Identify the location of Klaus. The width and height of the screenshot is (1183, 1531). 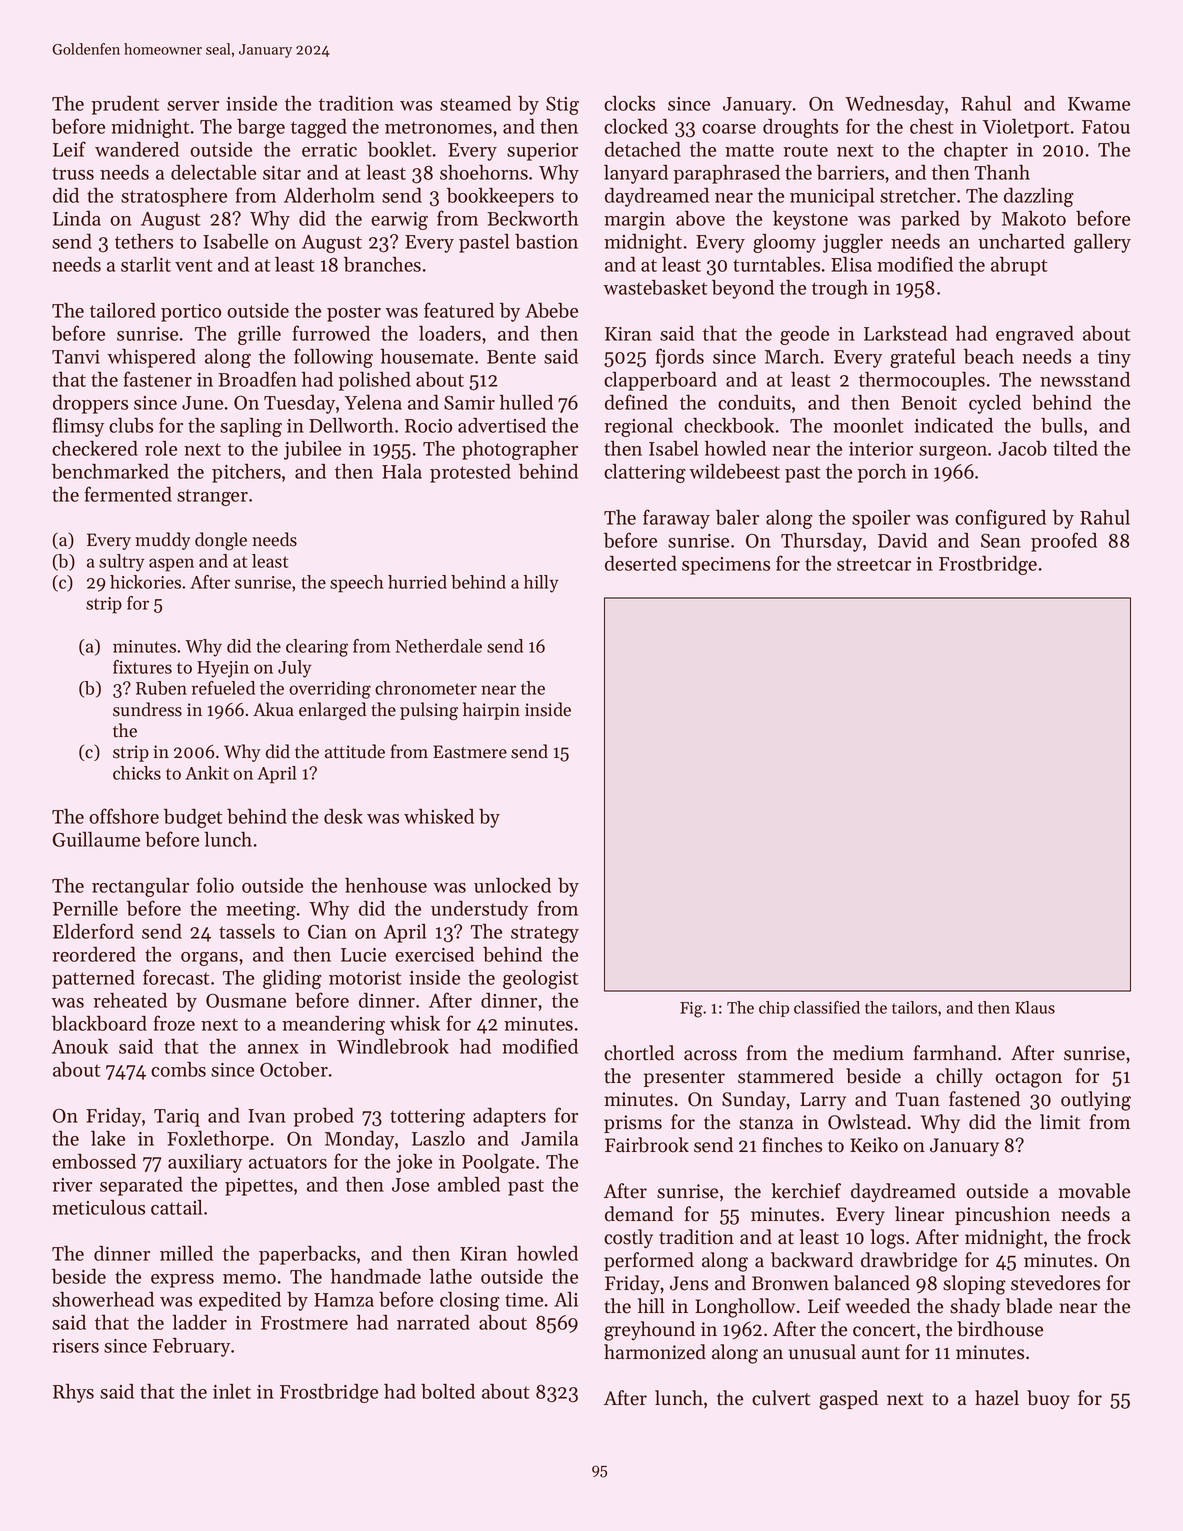
(1035, 1007).
